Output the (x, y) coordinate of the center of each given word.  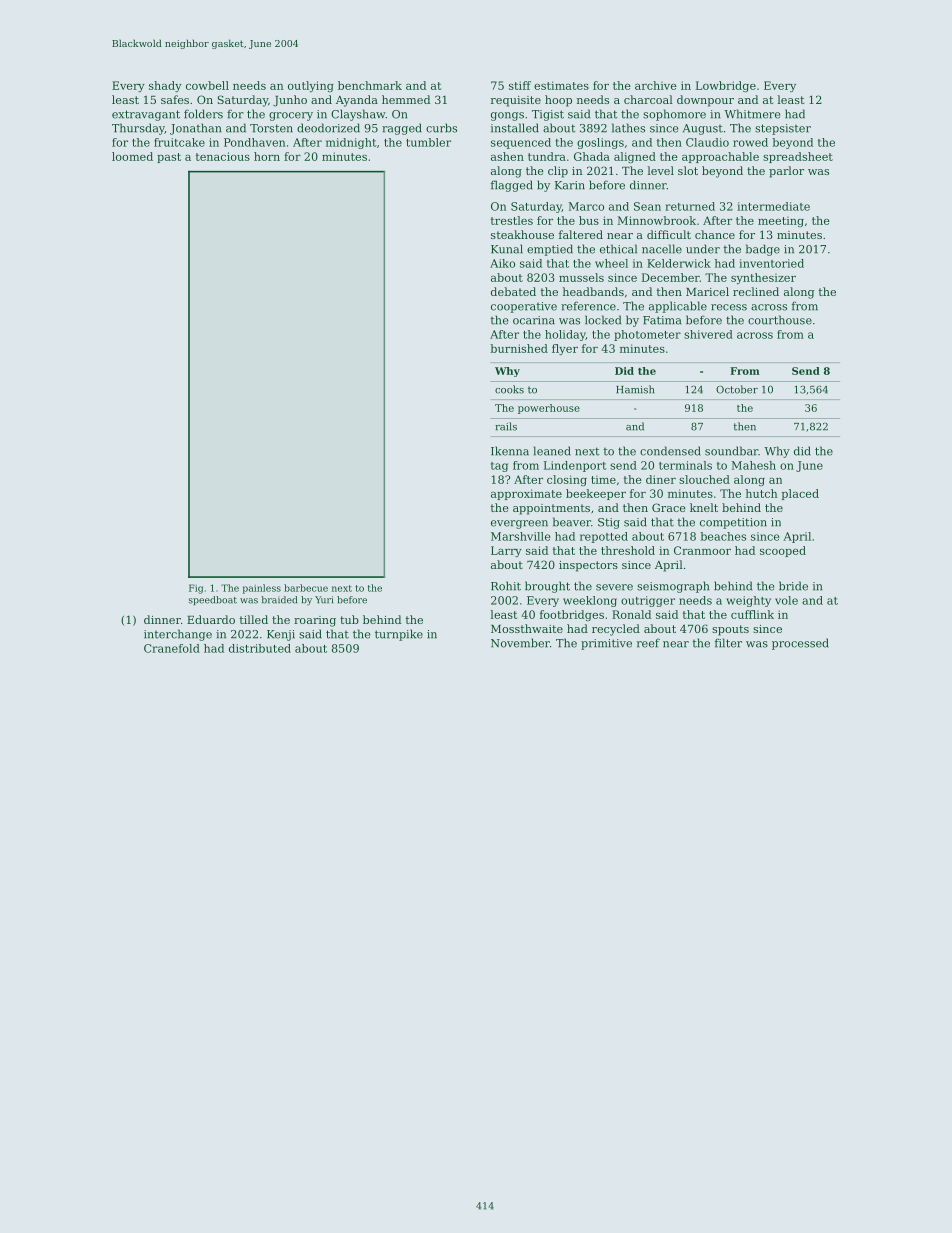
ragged (402, 129)
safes (175, 99)
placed (800, 494)
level (661, 170)
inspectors (588, 566)
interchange (178, 635)
